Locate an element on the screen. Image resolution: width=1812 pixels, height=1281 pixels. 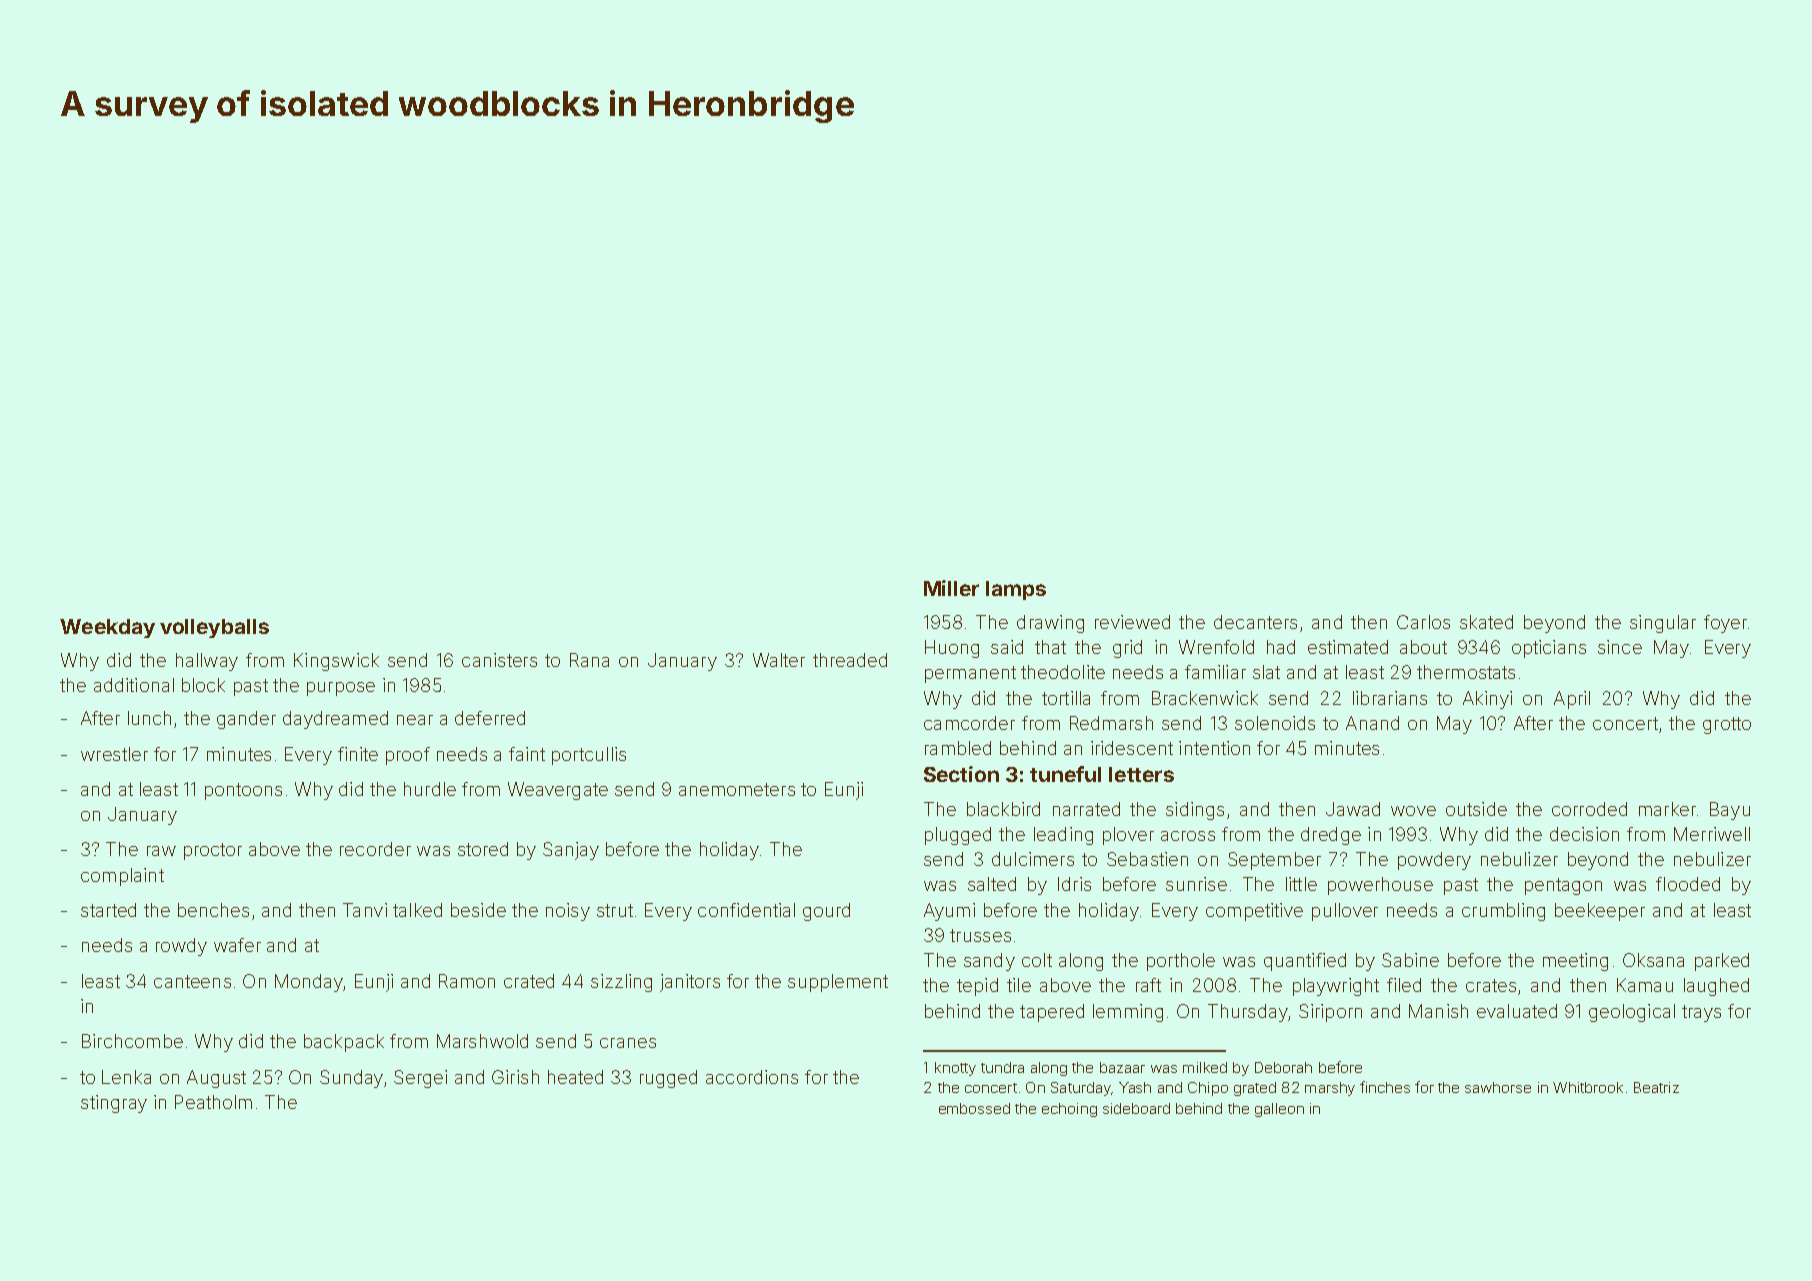
lunch is located at coordinates (149, 718).
